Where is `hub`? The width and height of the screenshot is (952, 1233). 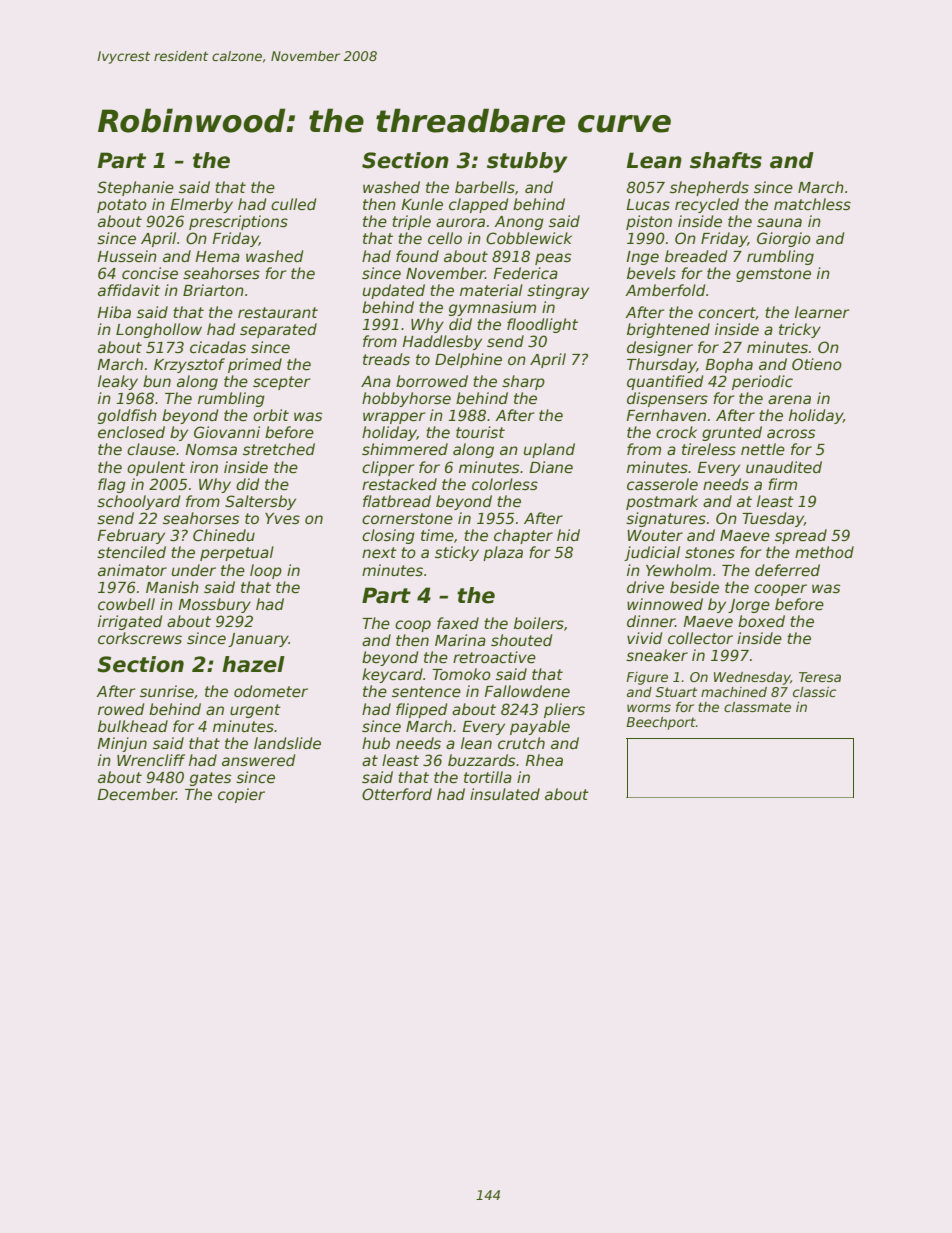 hub is located at coordinates (376, 743).
